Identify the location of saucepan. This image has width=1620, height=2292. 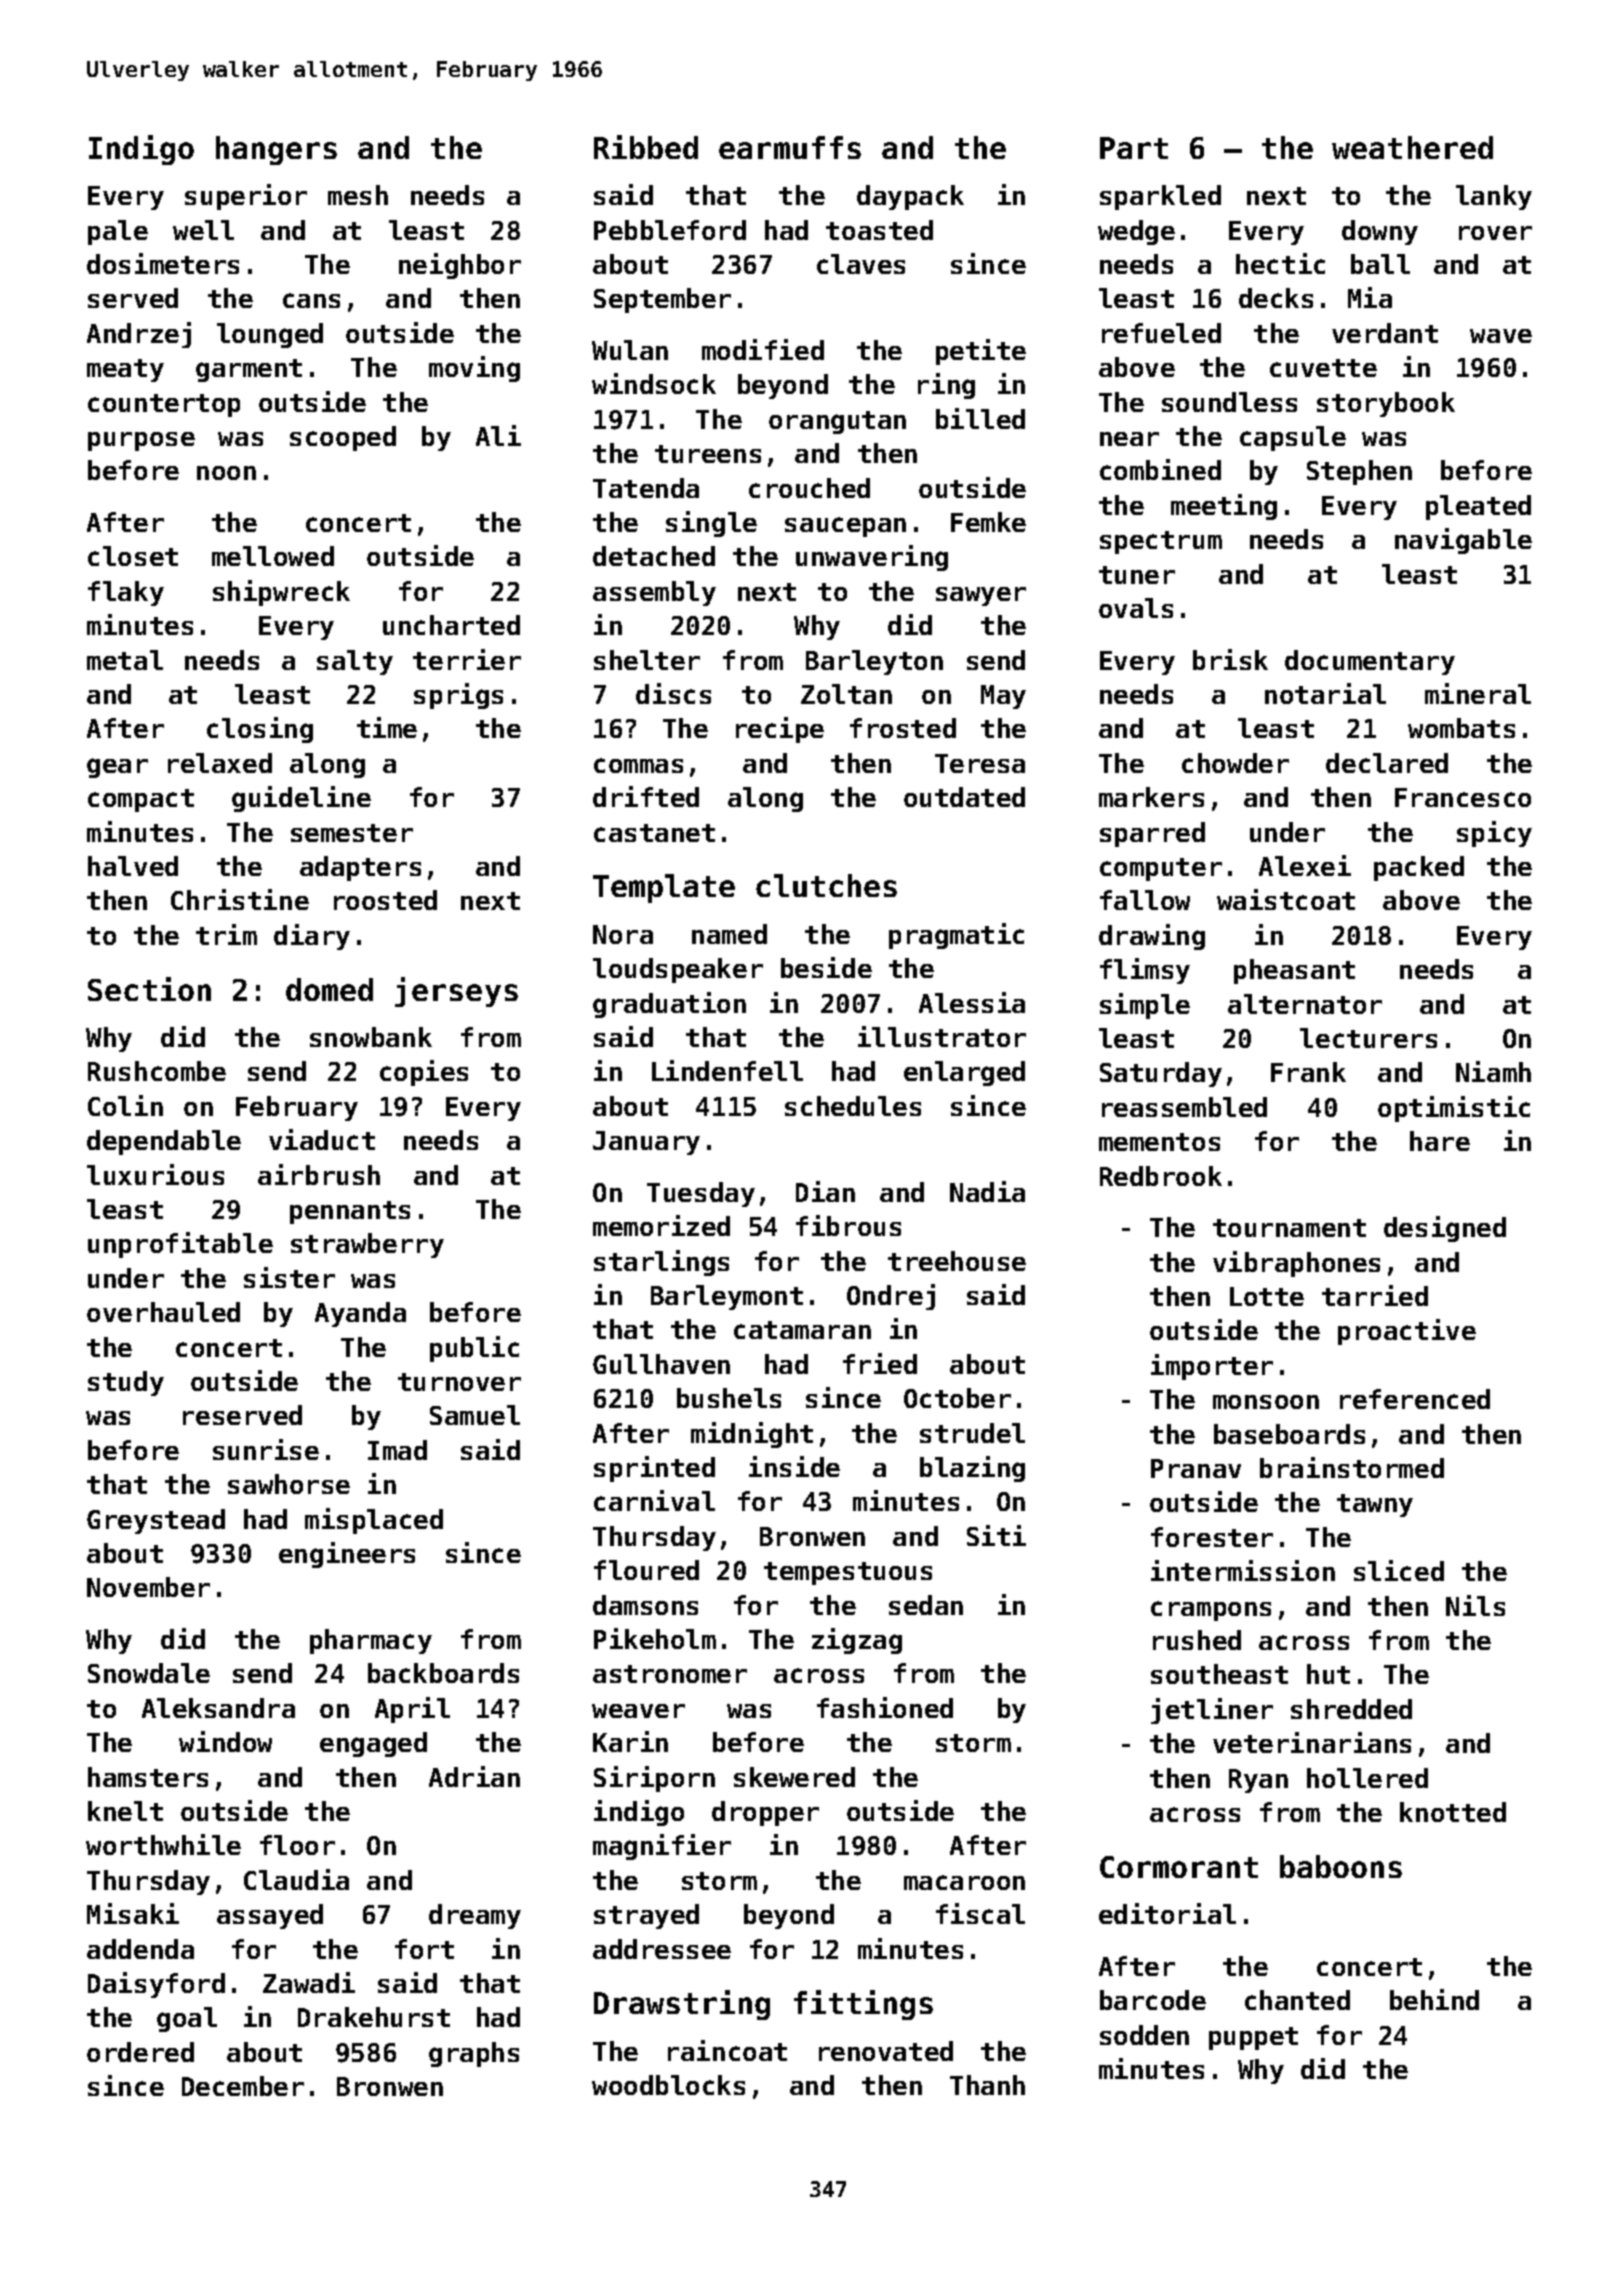
(845, 527).
